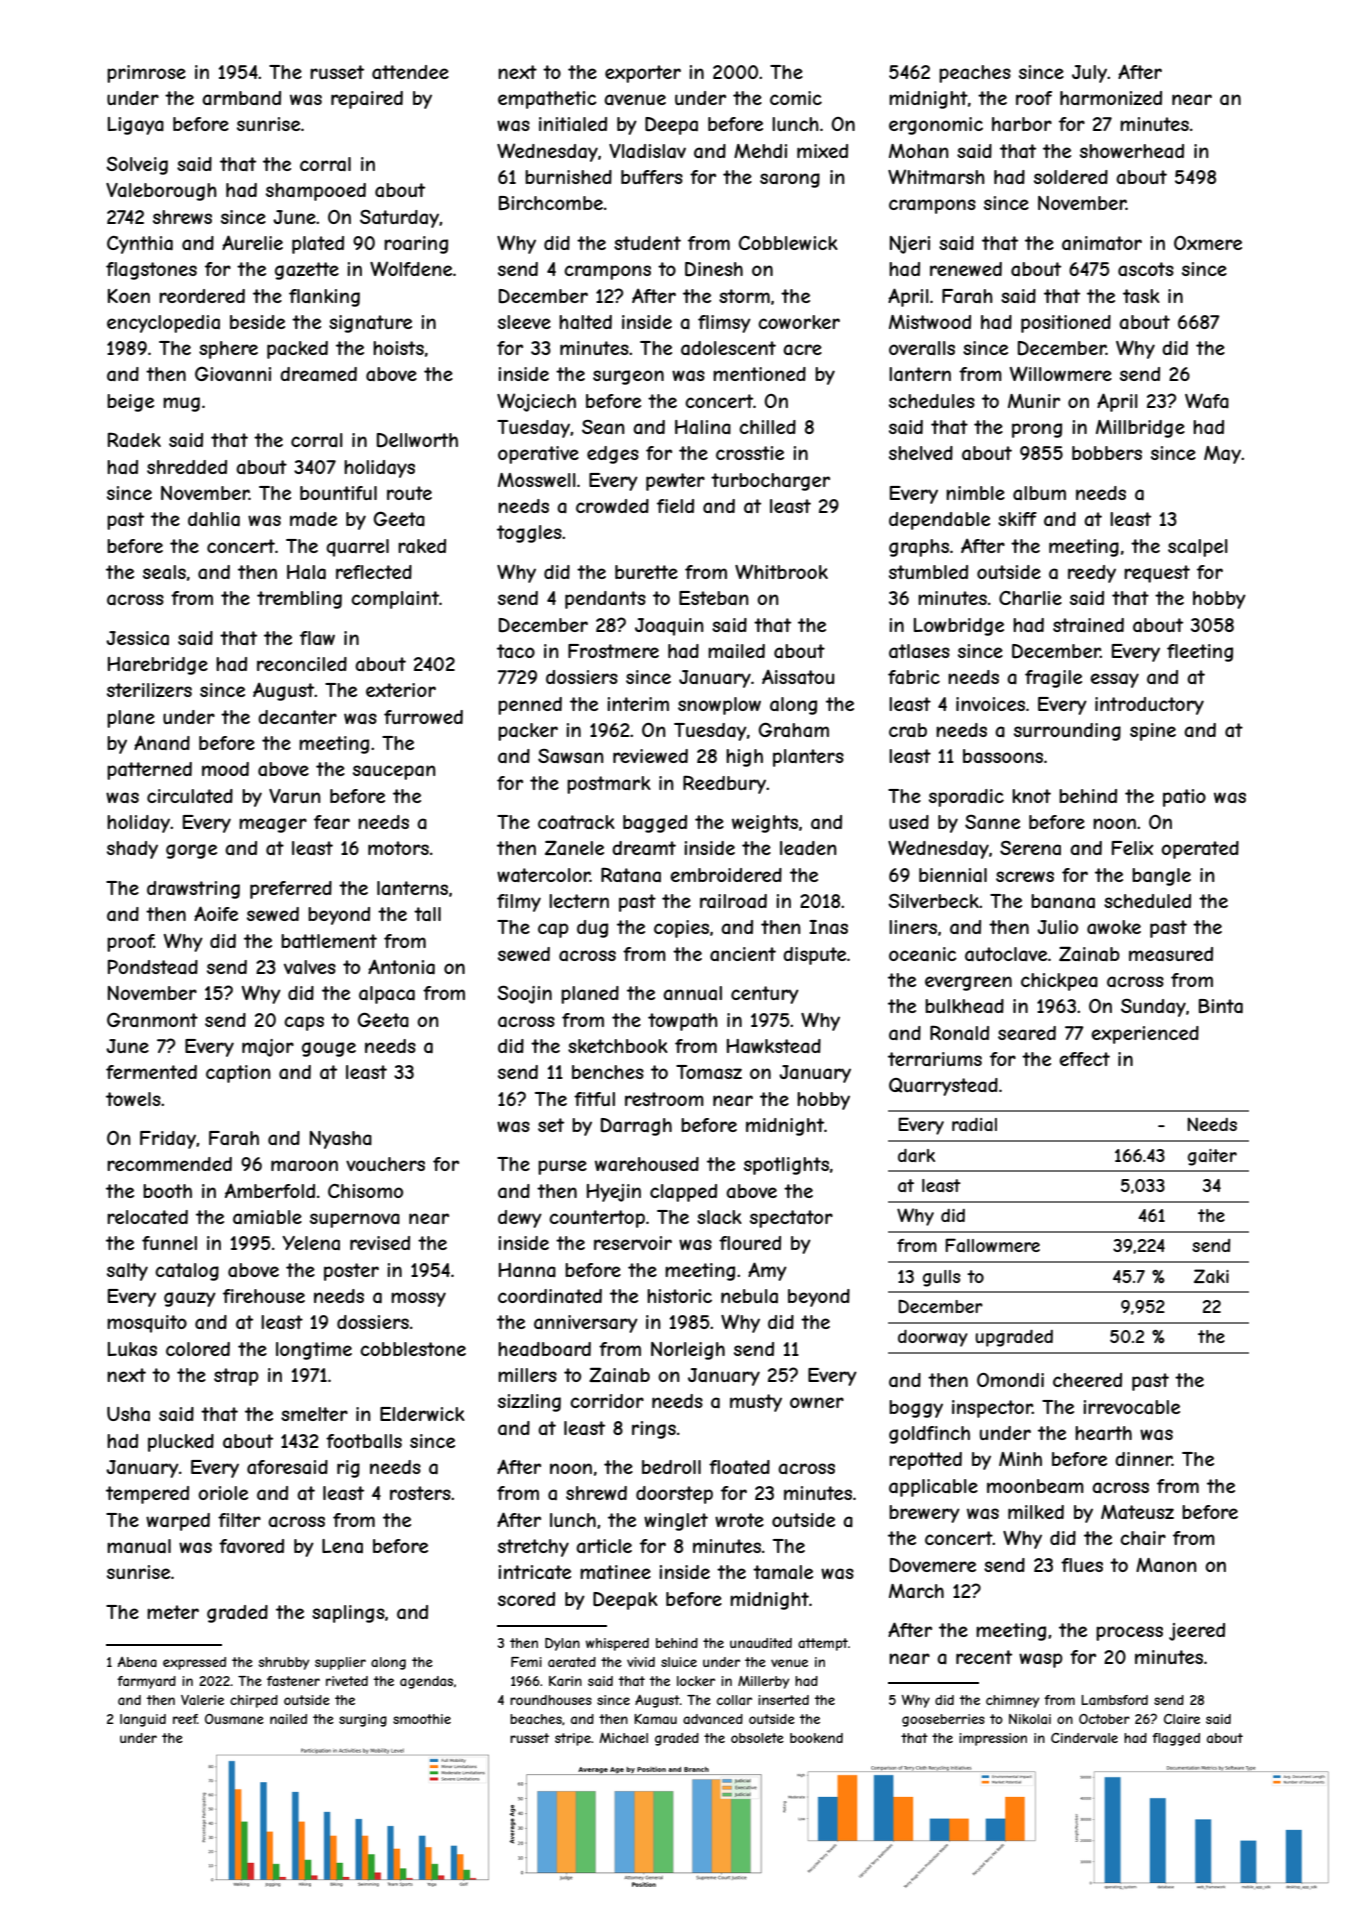  I want to click on harmonized, so click(1111, 98).
